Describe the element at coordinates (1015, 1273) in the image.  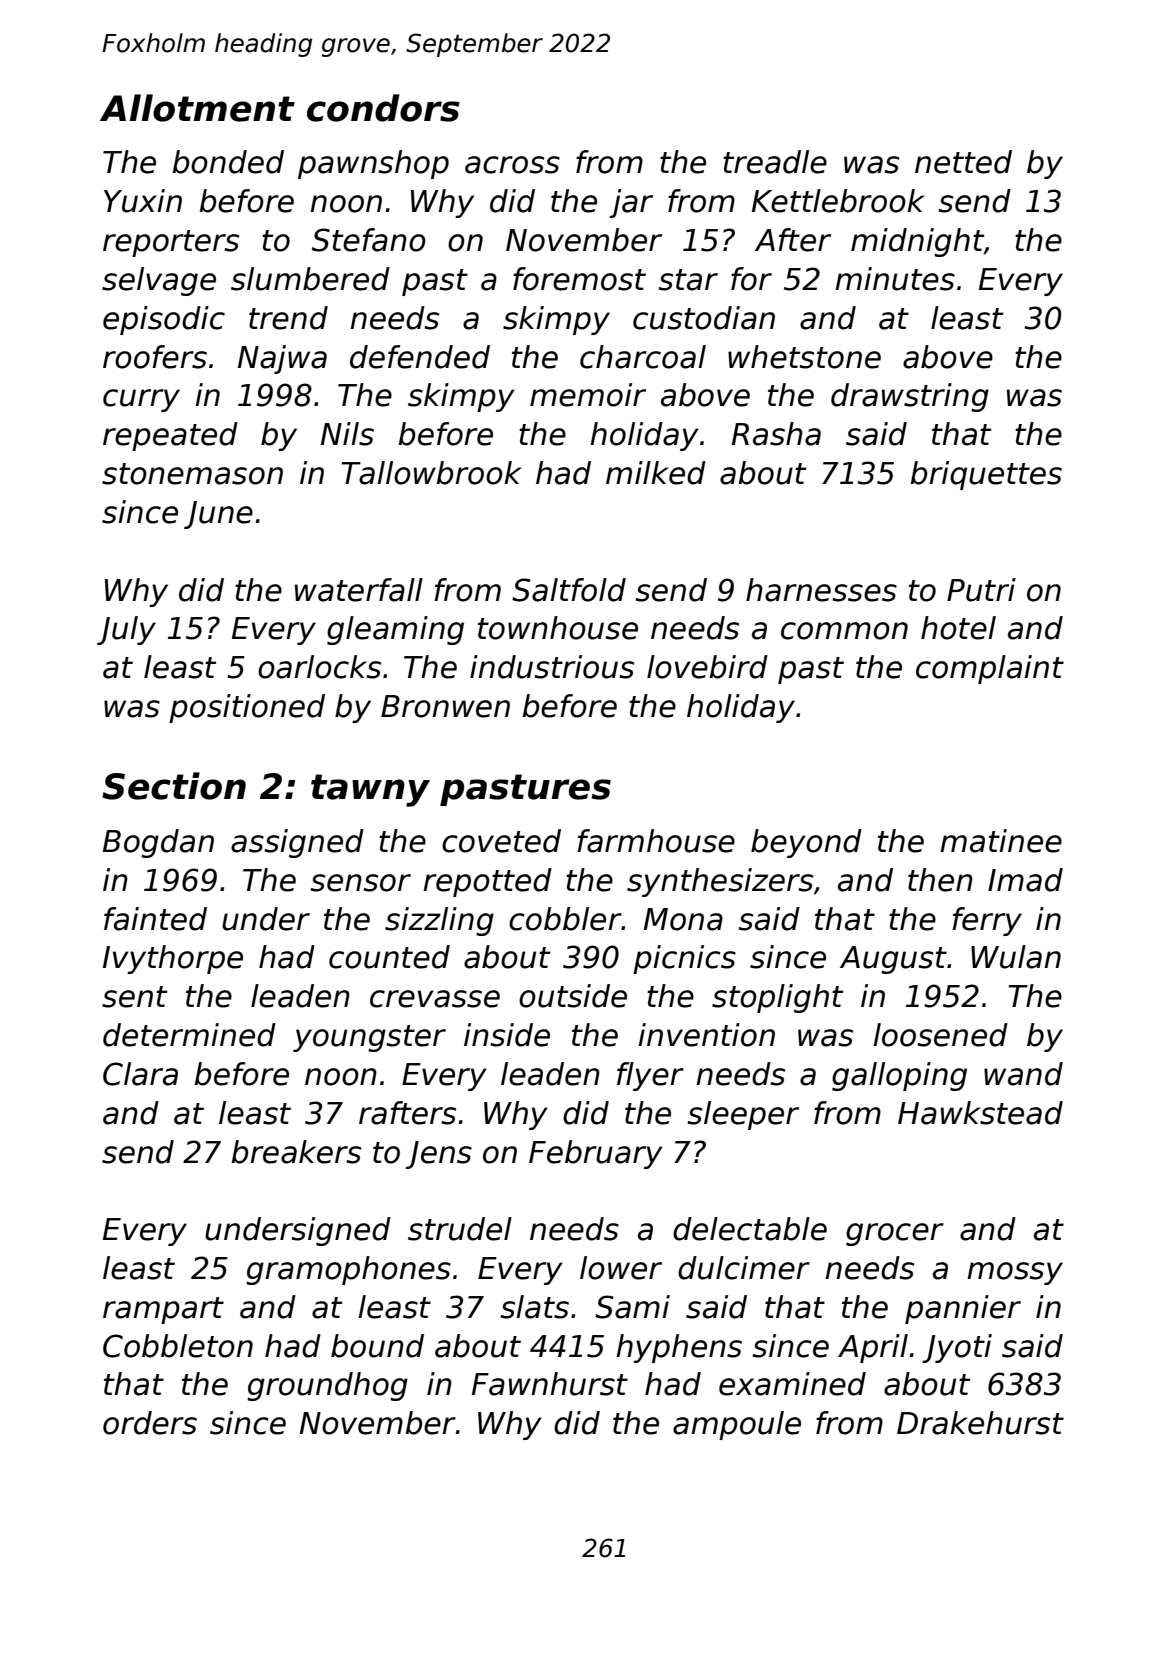
I see `mossy` at that location.
